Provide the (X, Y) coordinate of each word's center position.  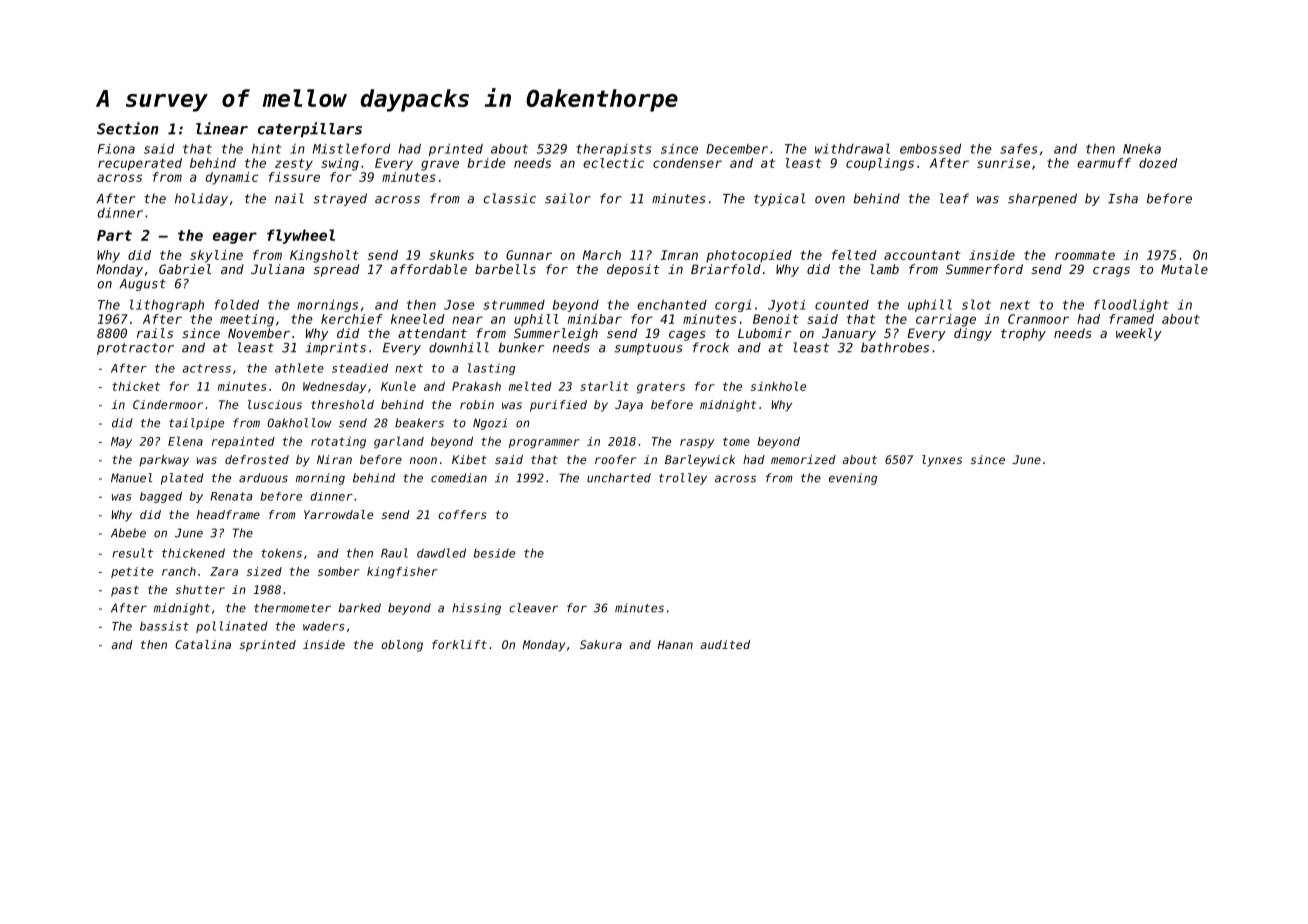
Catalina (203, 644)
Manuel (131, 478)
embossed (930, 149)
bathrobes (895, 347)
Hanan (675, 644)
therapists (614, 150)
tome (736, 441)
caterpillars (310, 130)
